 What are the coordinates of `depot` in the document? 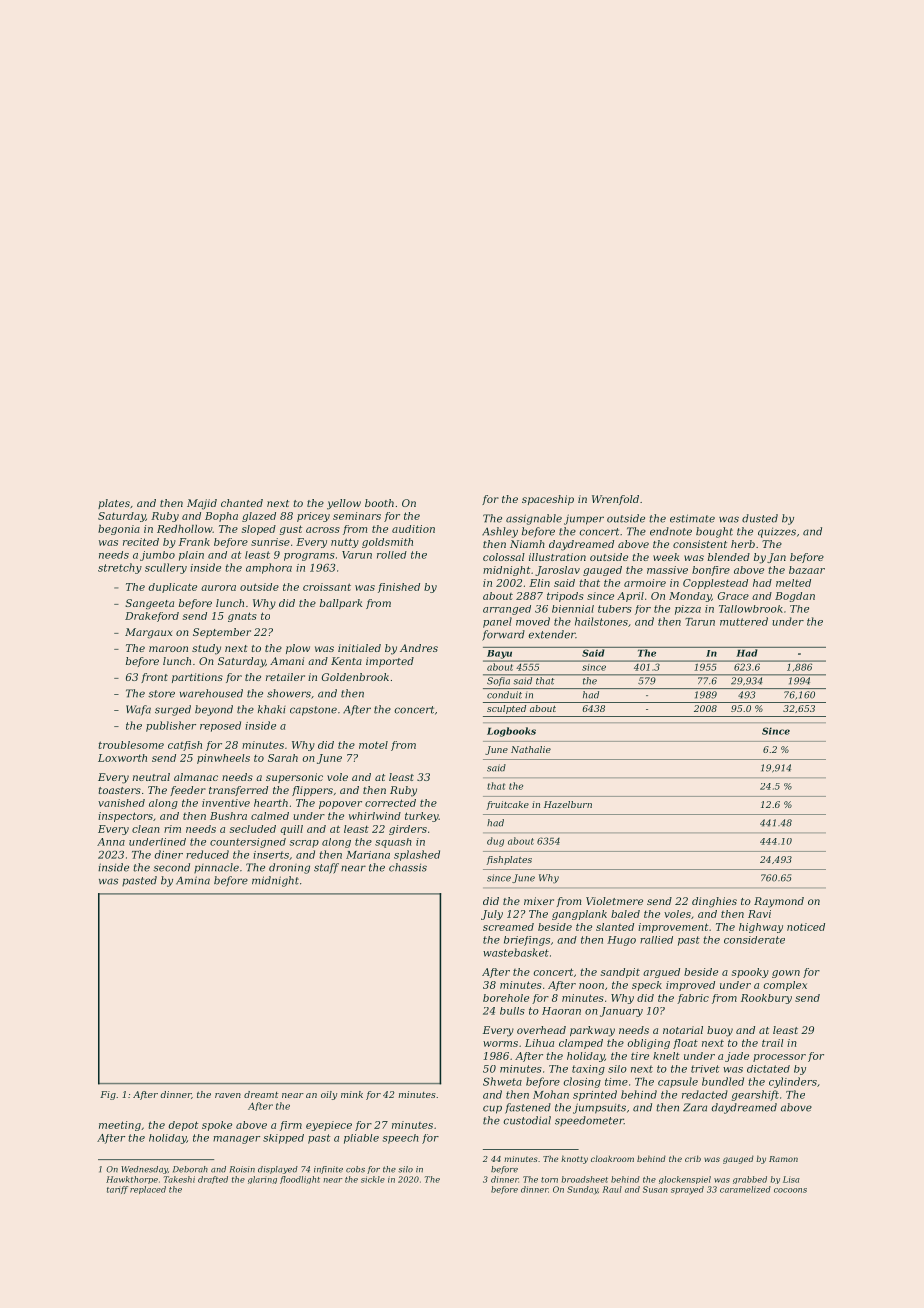 It's located at (183, 1126).
